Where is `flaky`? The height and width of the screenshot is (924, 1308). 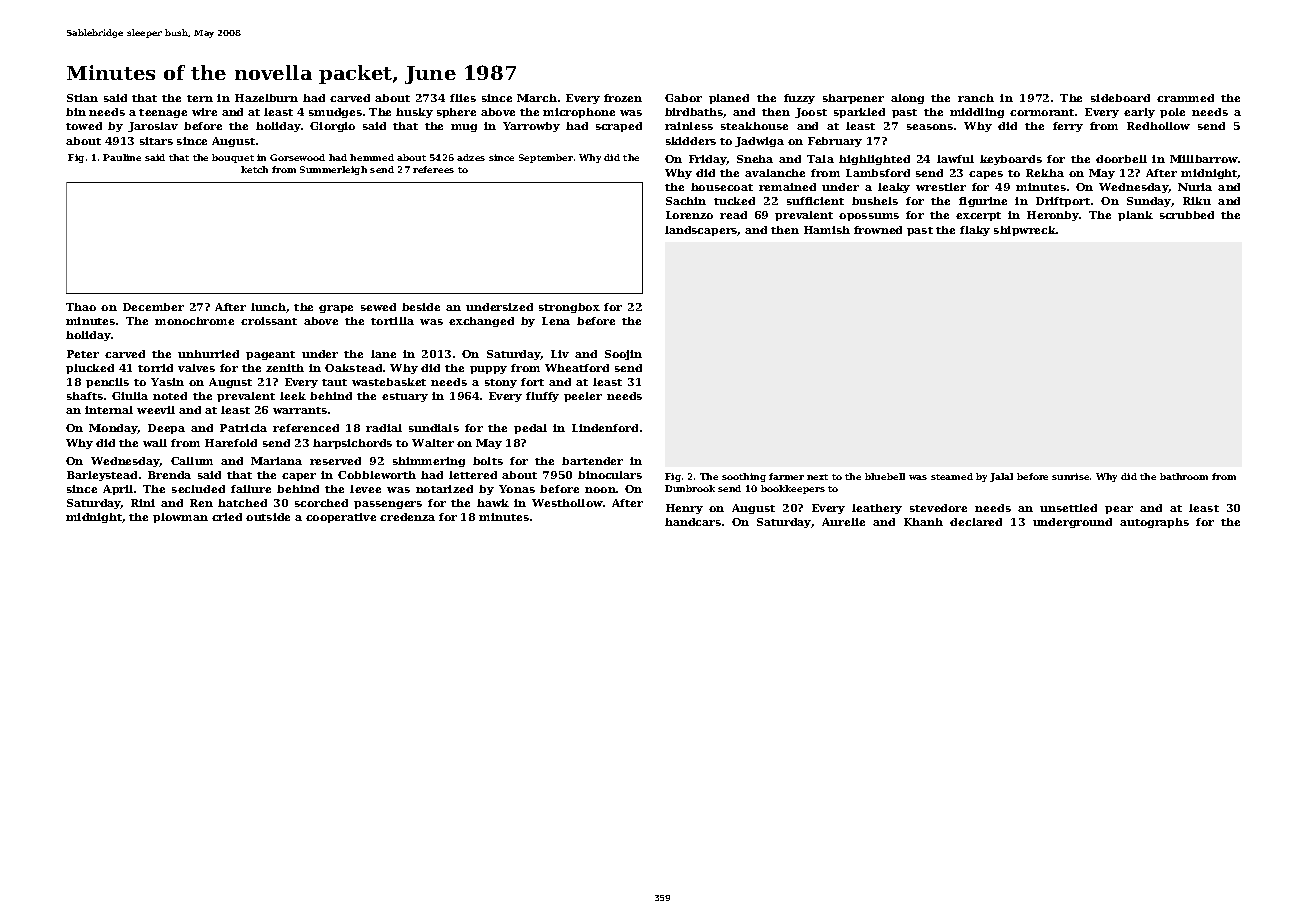 flaky is located at coordinates (975, 231).
